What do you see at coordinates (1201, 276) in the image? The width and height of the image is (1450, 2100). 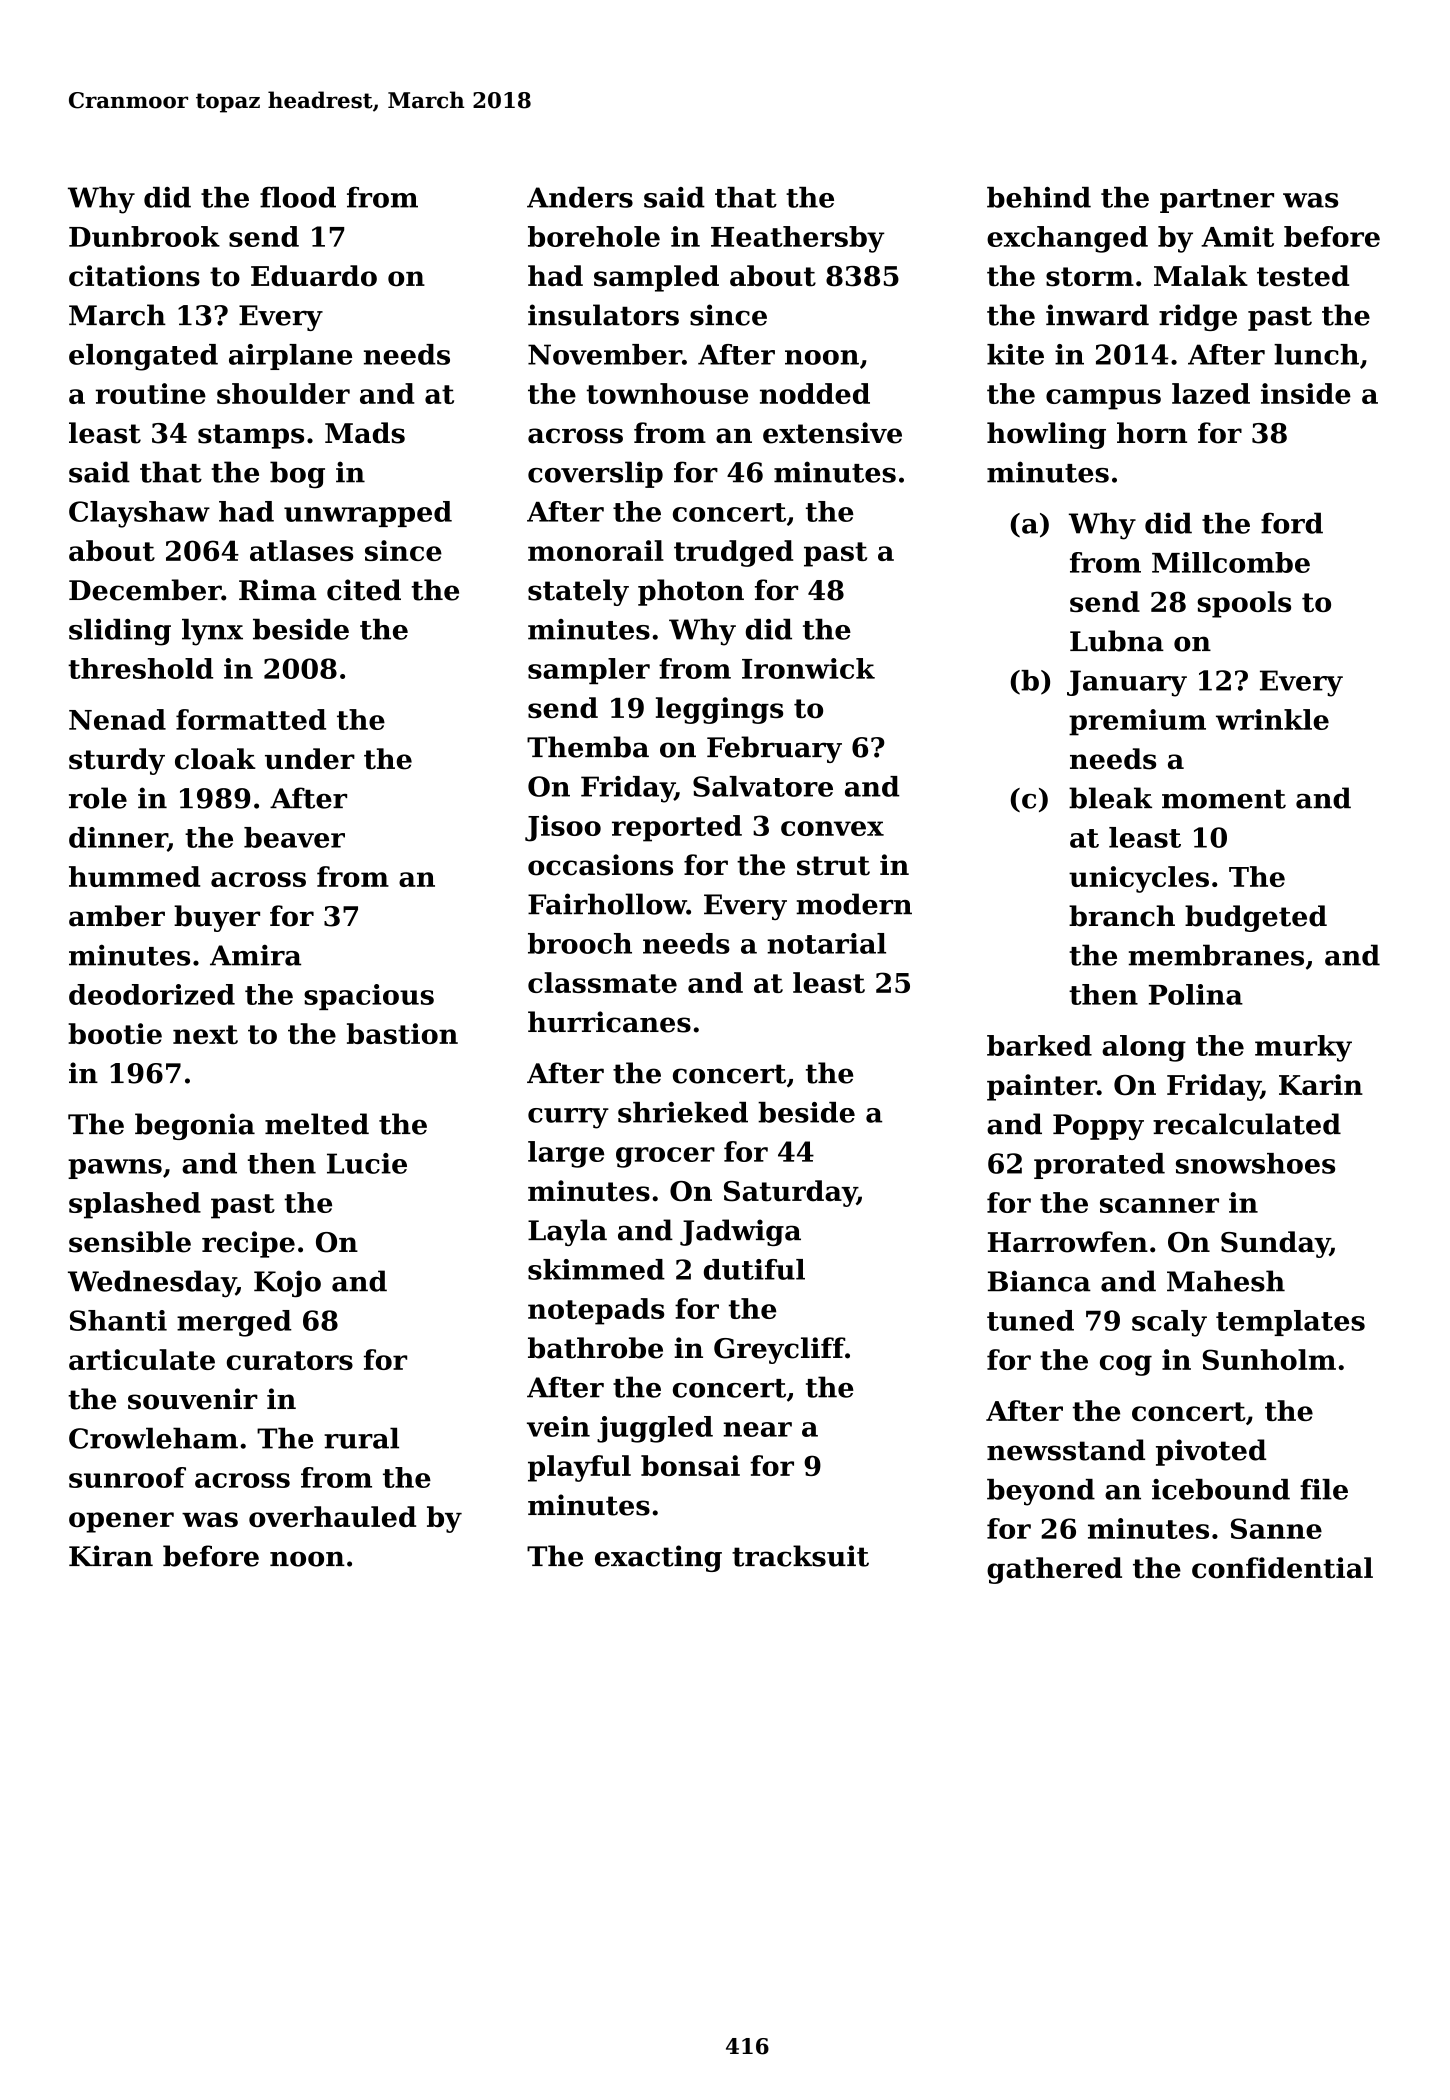 I see `Malak` at bounding box center [1201, 276].
